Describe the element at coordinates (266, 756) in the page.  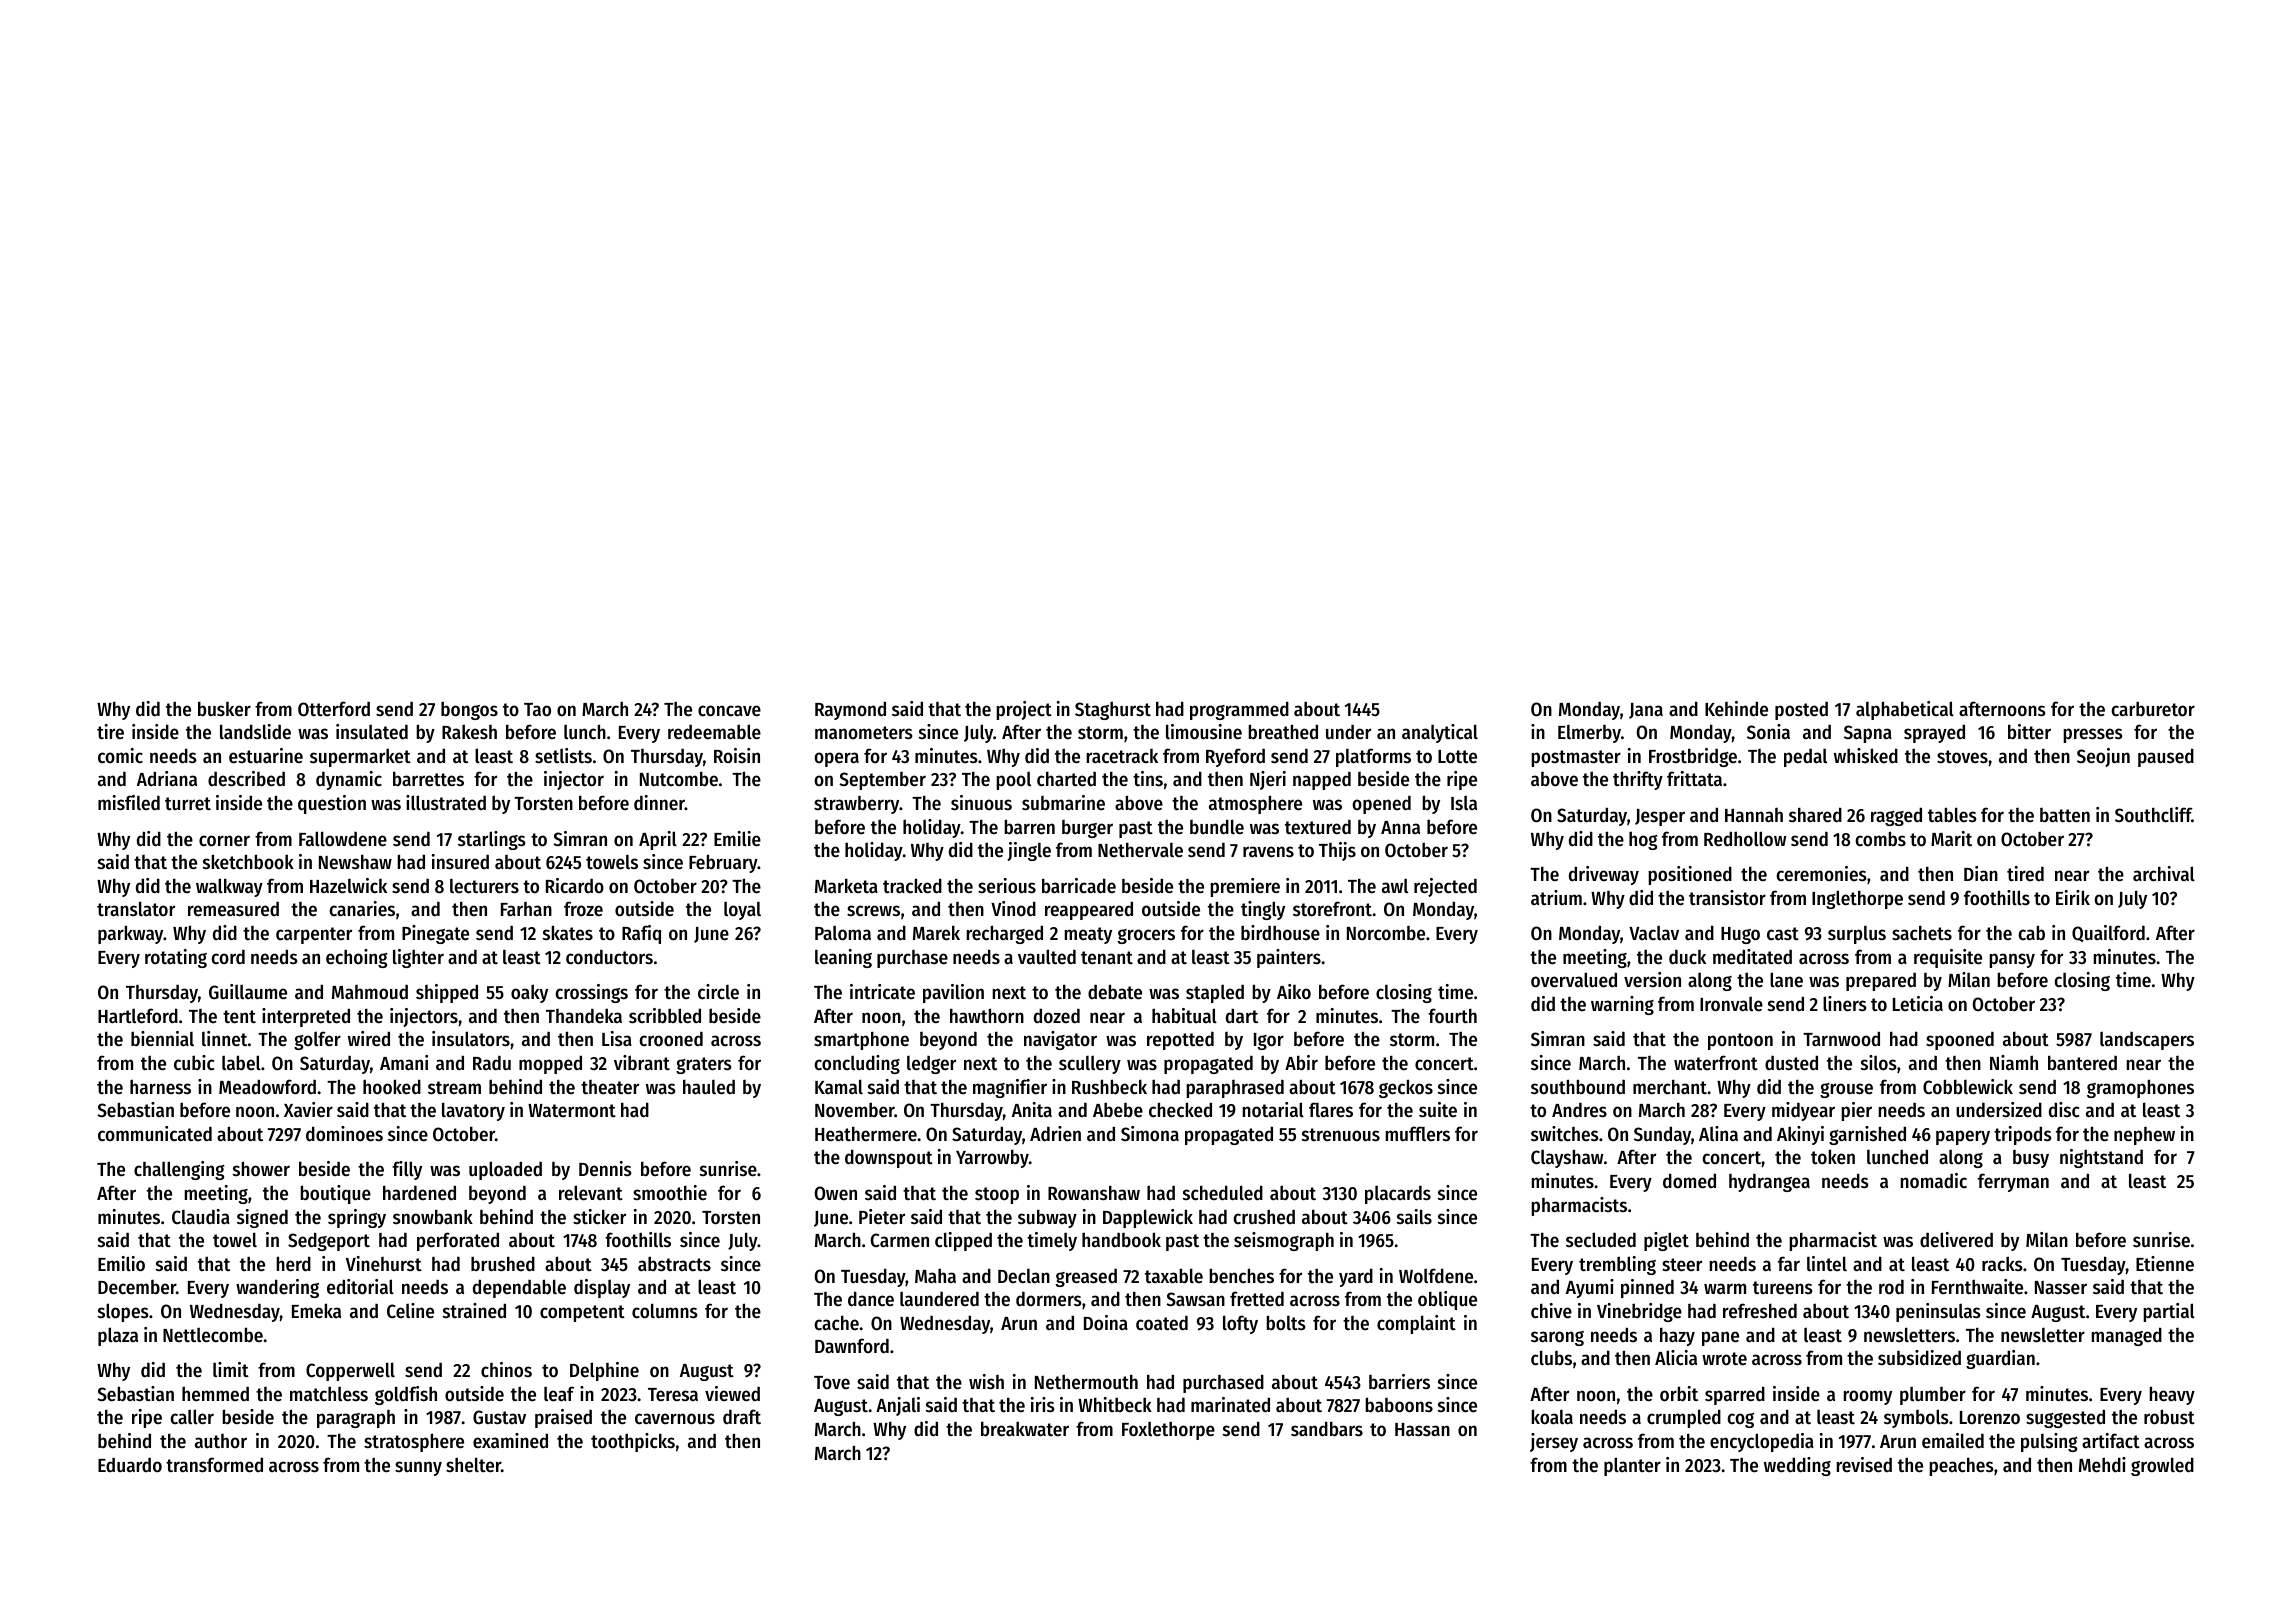
I see `estuarine` at that location.
